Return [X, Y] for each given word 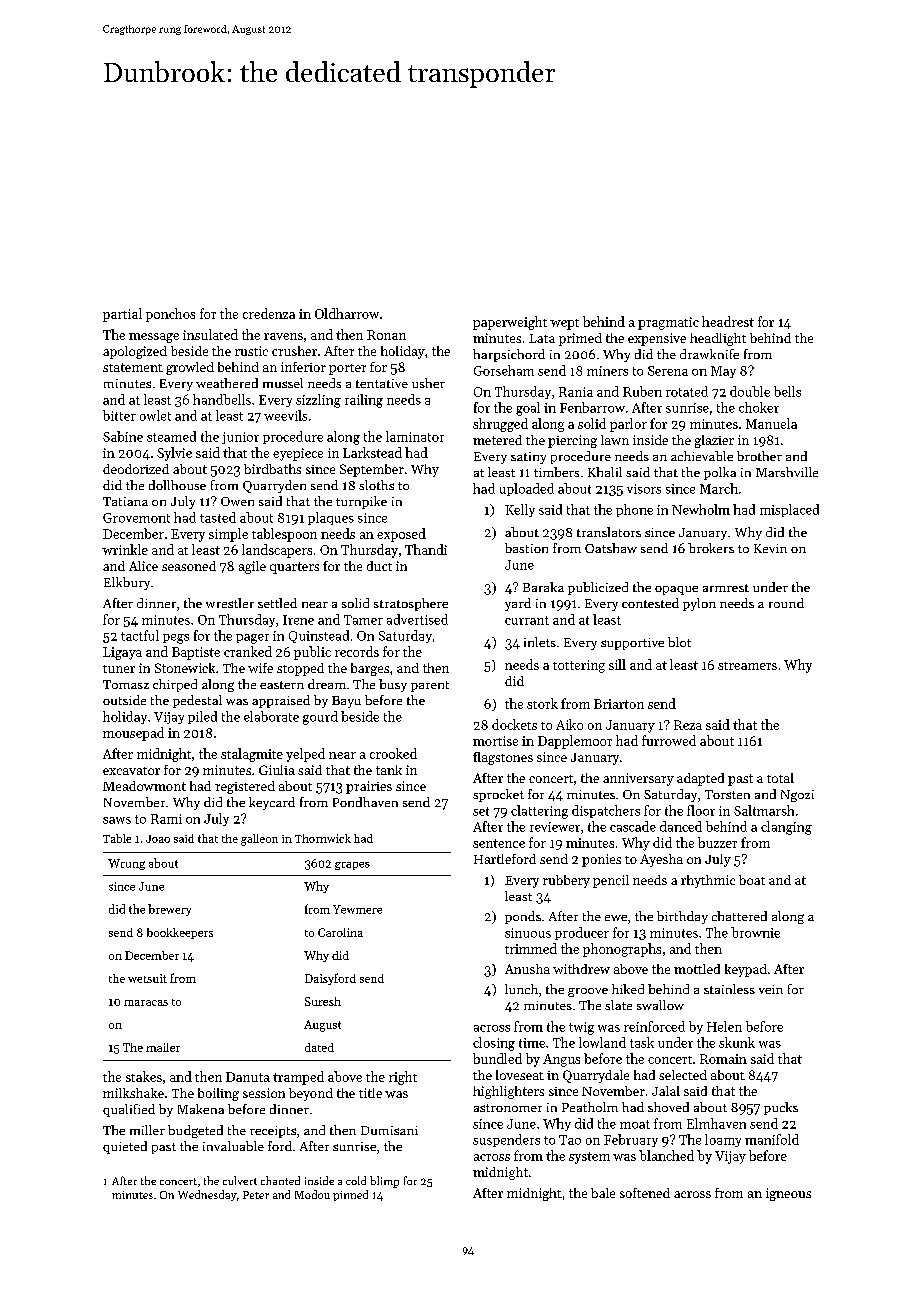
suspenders [506, 1140]
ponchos [170, 315]
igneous [788, 1194]
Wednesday [207, 1195]
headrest [728, 321]
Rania [576, 392]
